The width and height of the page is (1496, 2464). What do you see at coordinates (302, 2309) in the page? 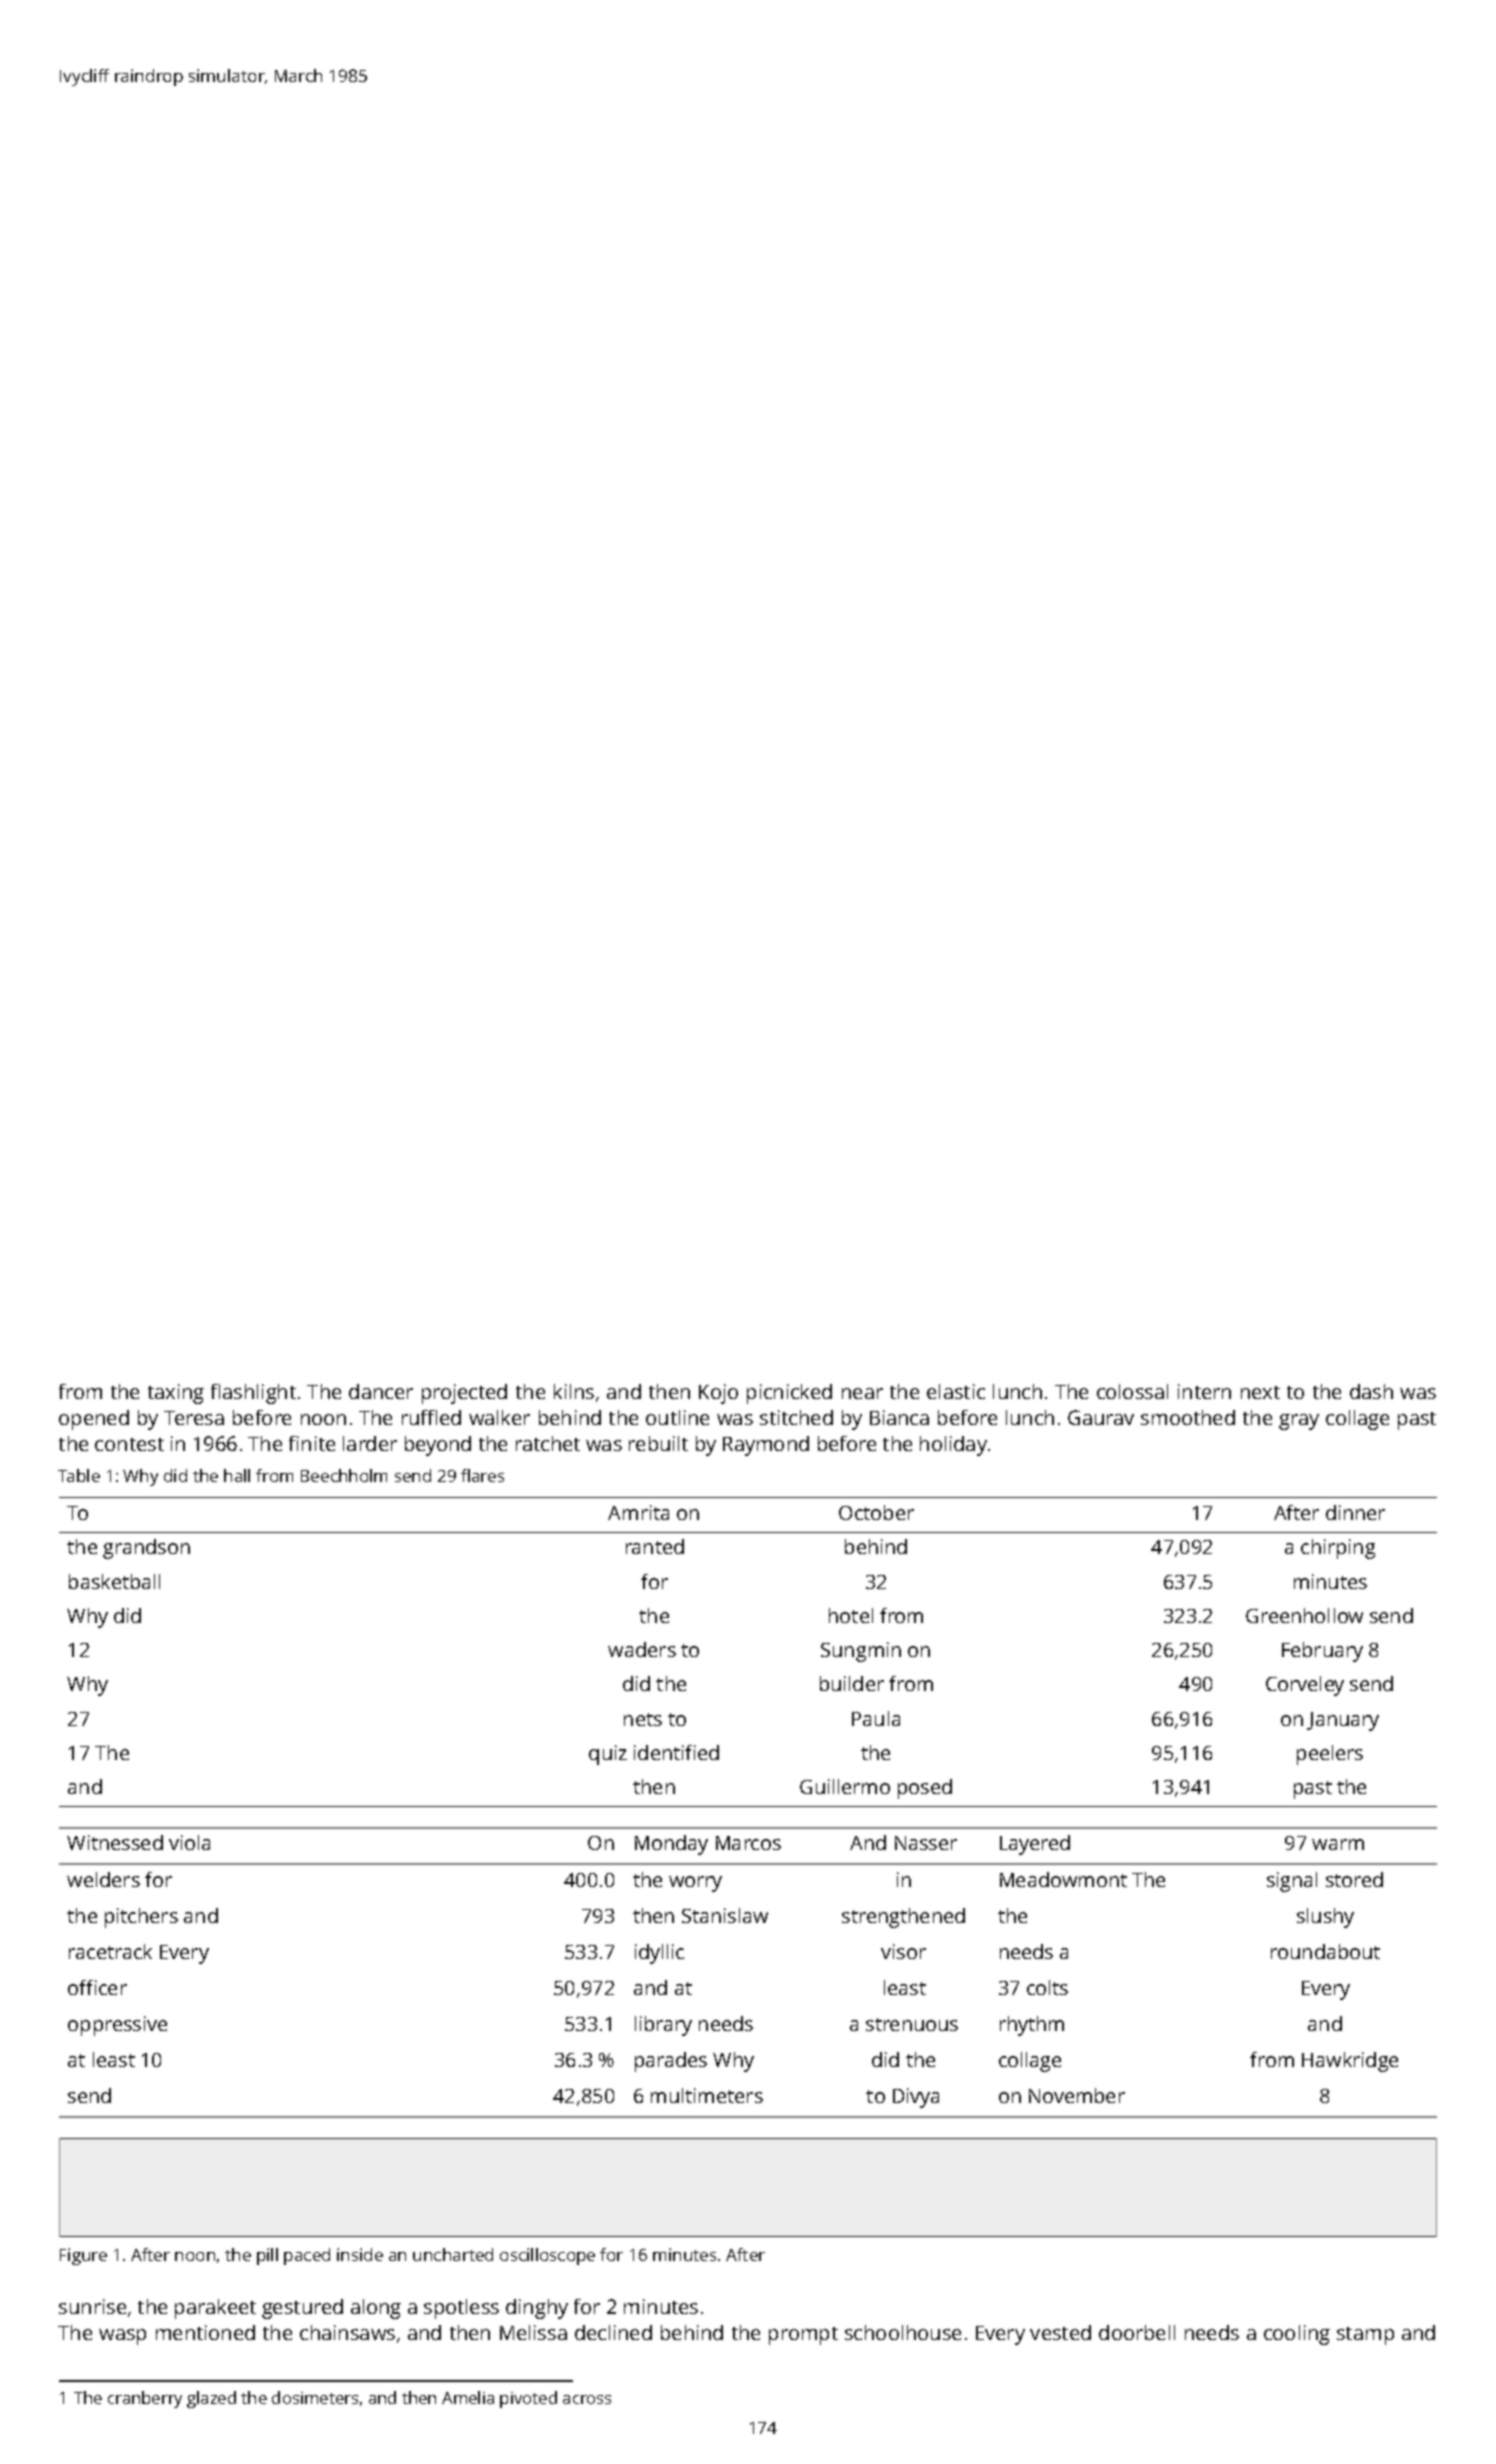
I see `gestured` at bounding box center [302, 2309].
